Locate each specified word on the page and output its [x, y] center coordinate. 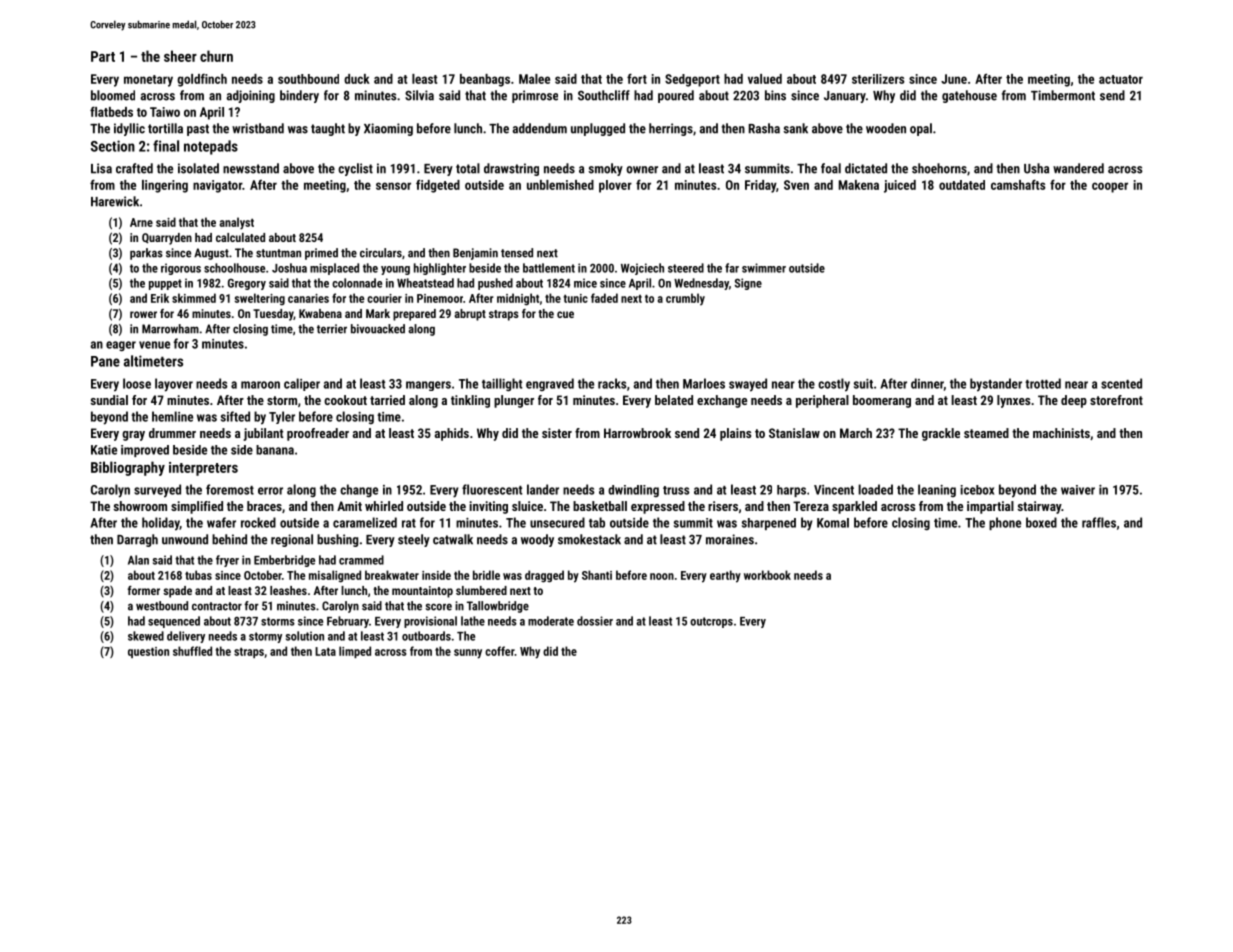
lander [543, 489]
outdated [962, 185]
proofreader [318, 434]
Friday [760, 186]
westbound [162, 606]
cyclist [355, 169]
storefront [1116, 400]
